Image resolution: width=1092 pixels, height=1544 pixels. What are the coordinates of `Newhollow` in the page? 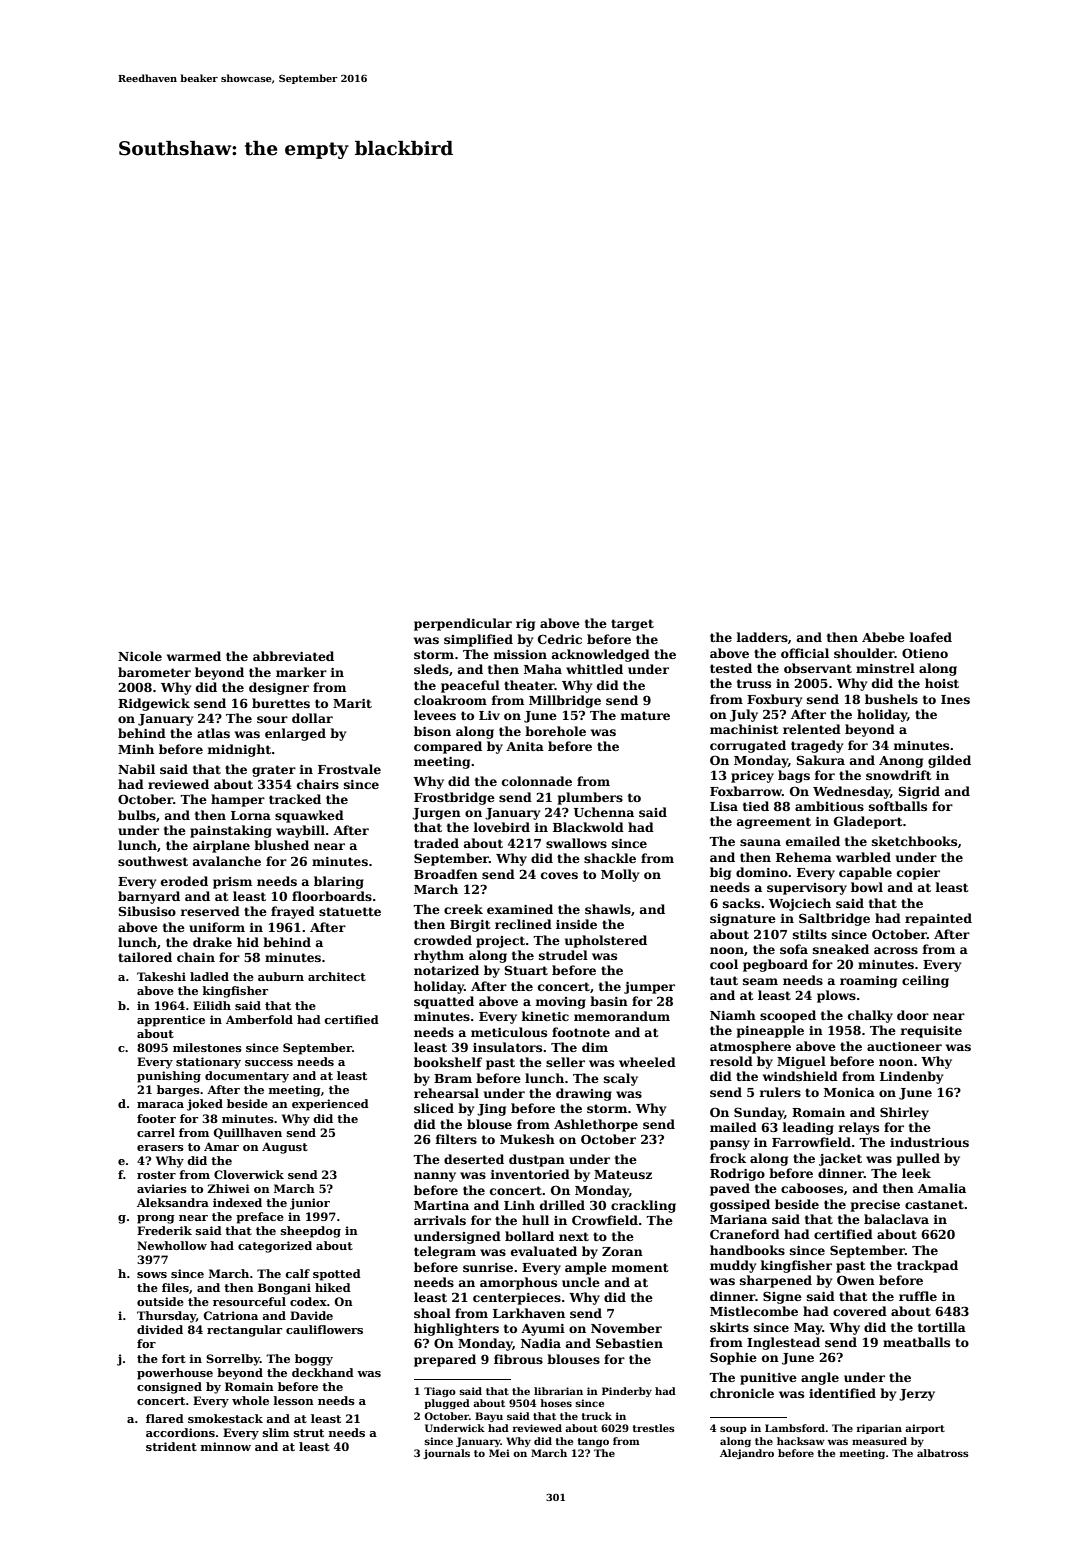 It's located at (172, 1245).
